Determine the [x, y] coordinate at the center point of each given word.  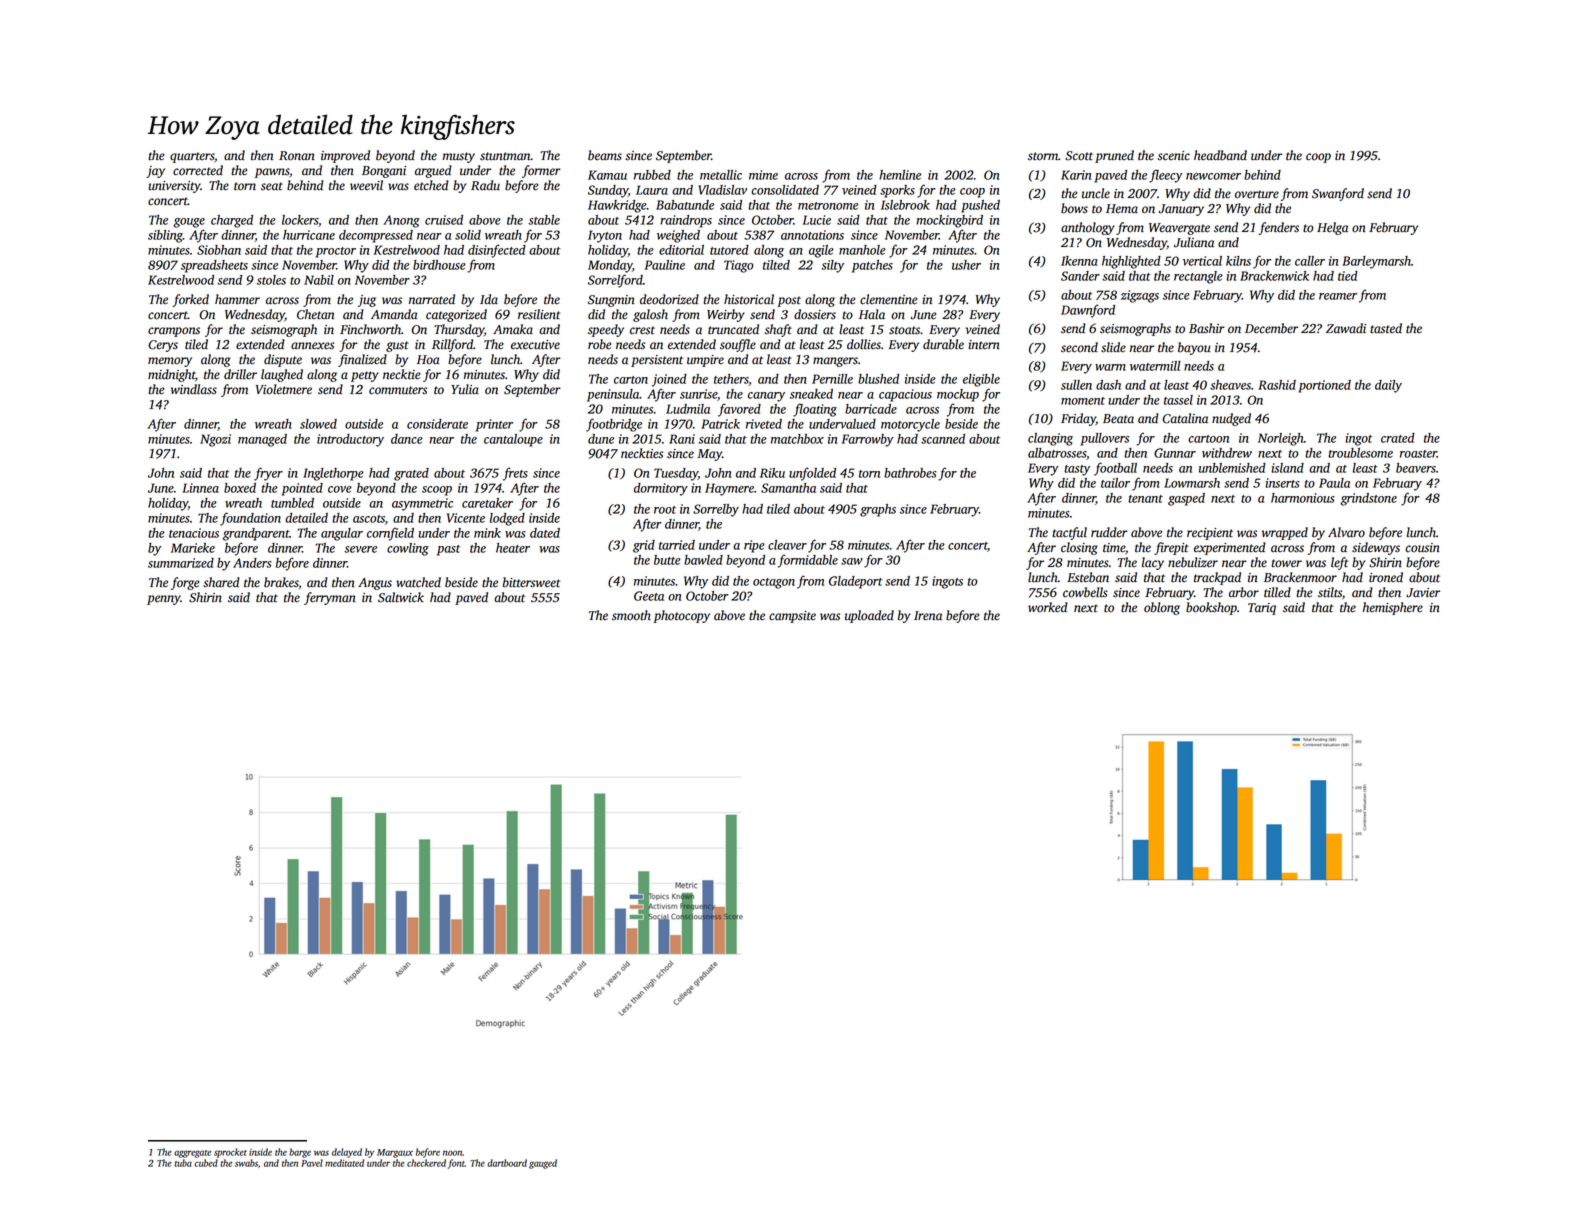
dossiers [815, 314]
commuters [398, 390]
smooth [631, 615]
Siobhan [219, 250]
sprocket [230, 1153]
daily [1388, 386]
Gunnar [1175, 453]
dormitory [661, 489]
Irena [928, 616]
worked [1048, 607]
